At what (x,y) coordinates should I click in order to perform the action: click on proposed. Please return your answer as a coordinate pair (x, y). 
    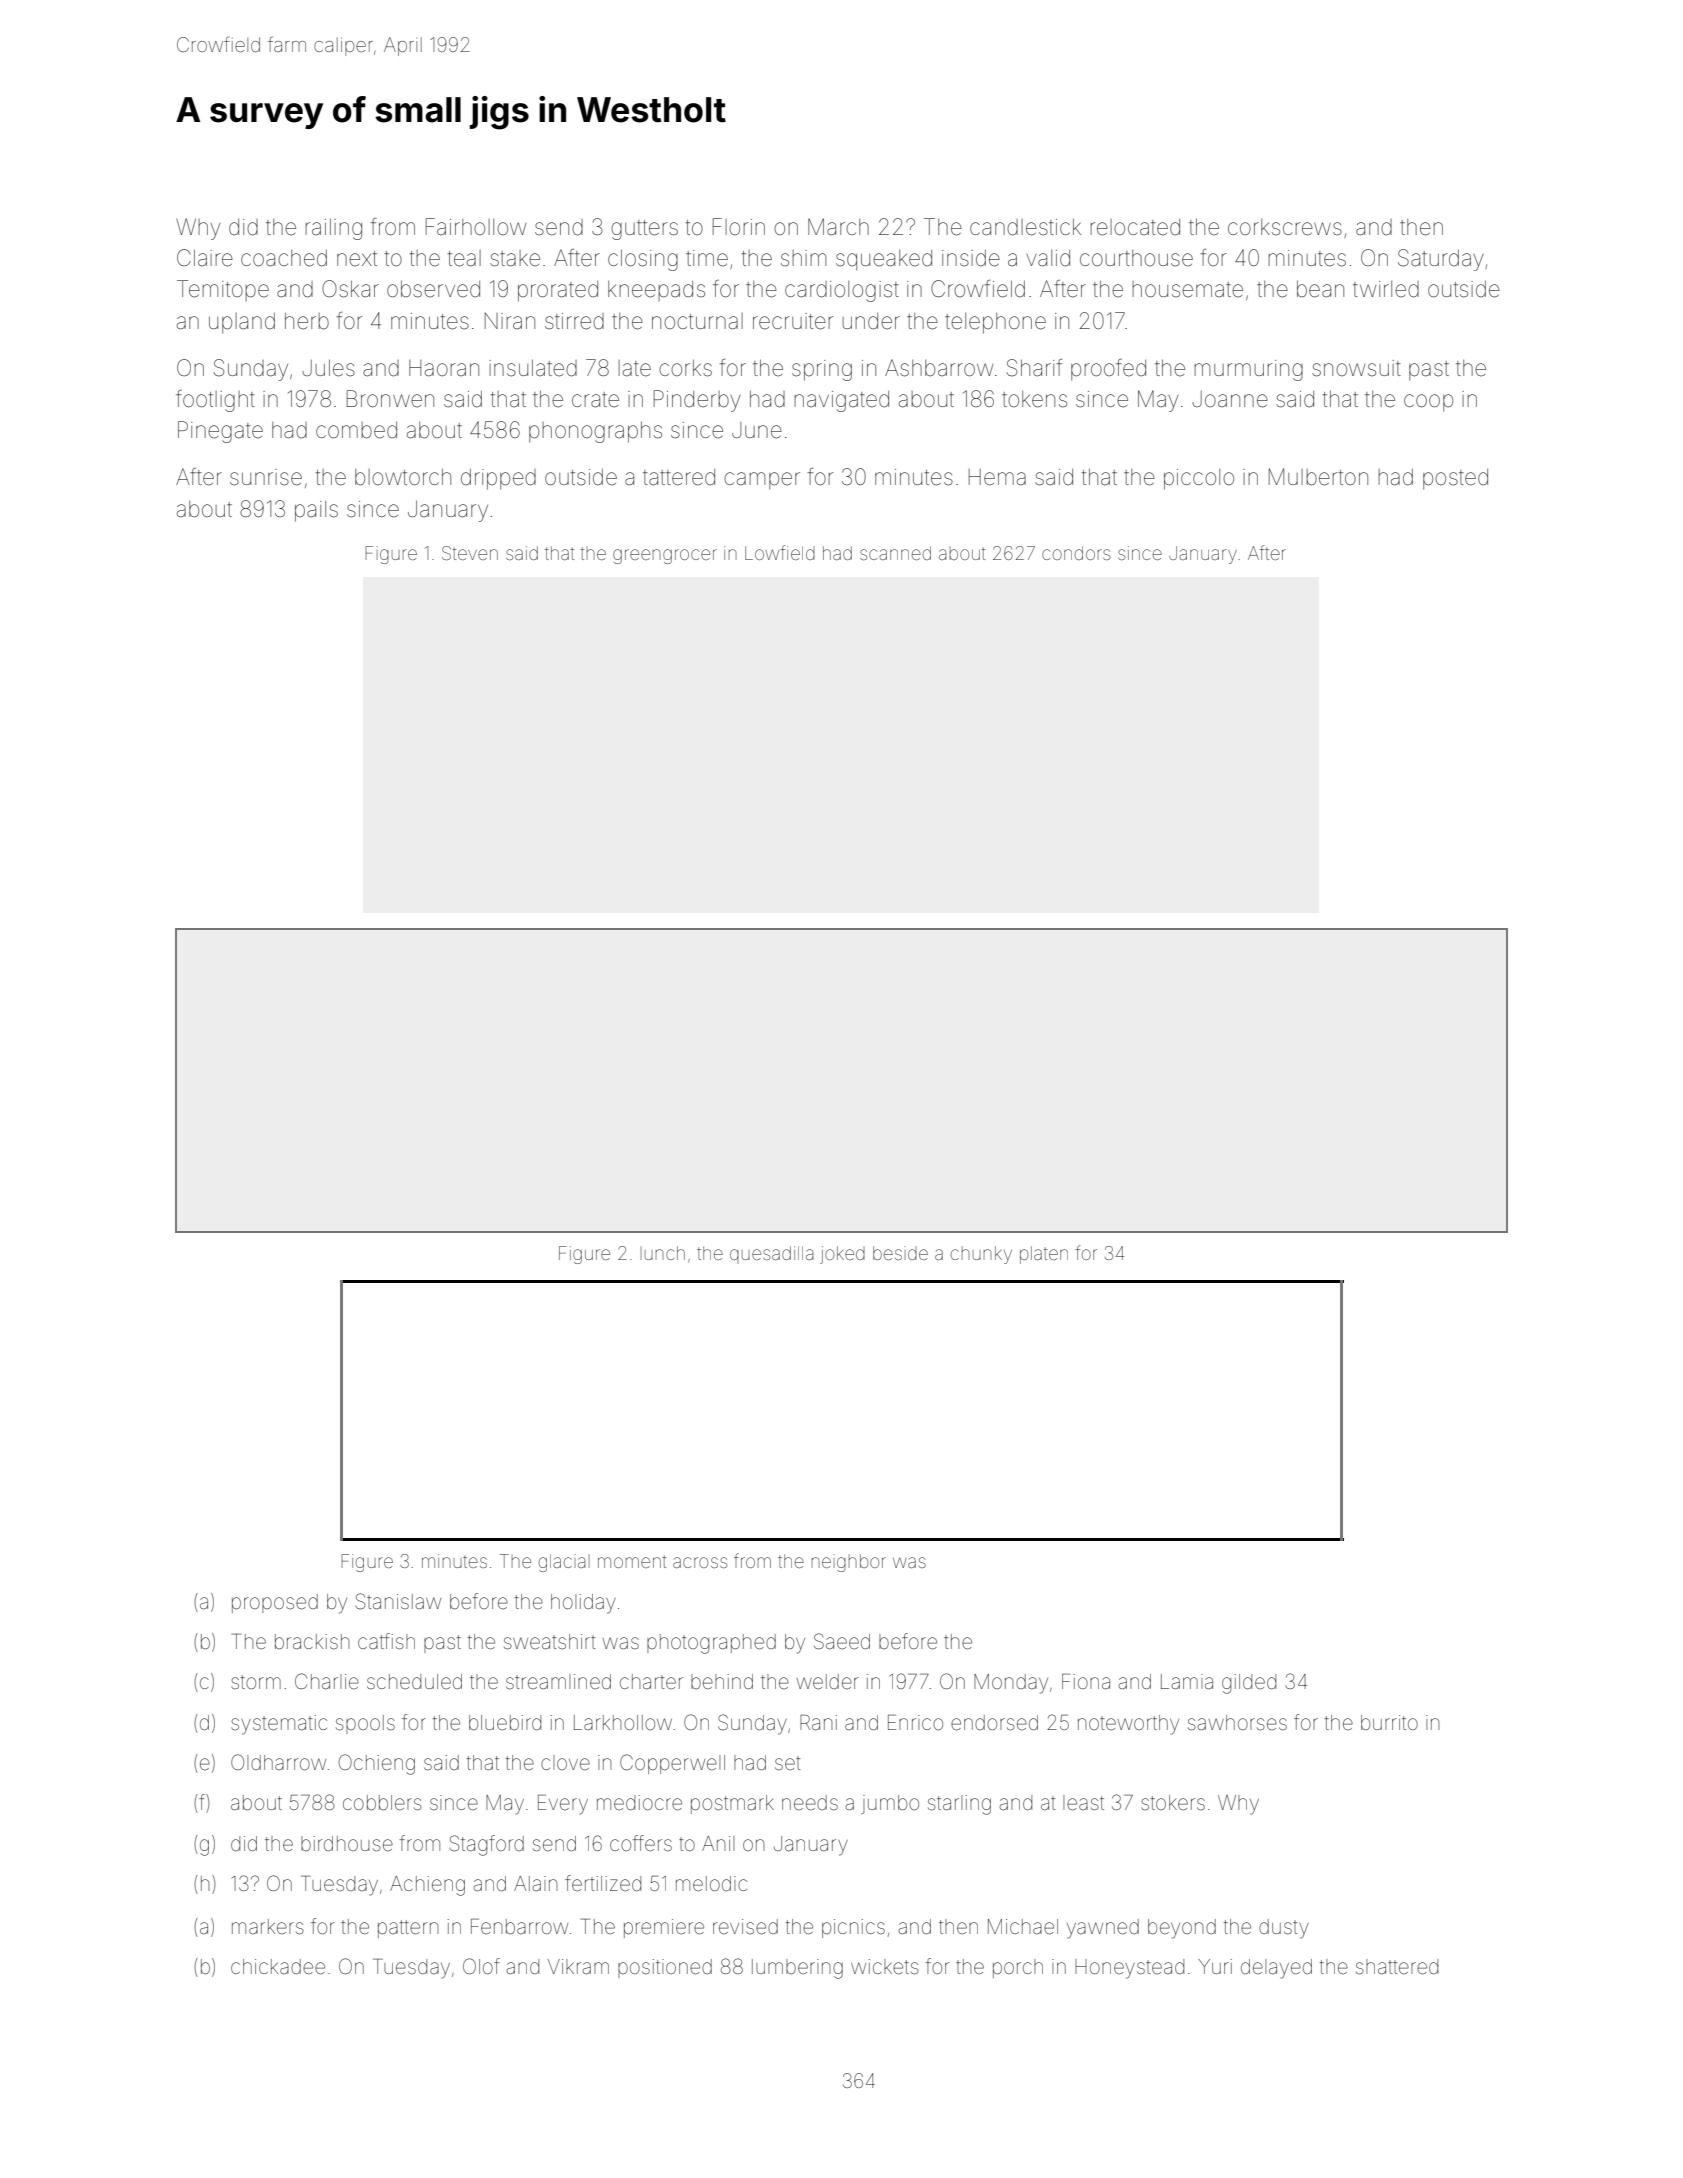
    Looking at the image, I should click on (275, 1603).
